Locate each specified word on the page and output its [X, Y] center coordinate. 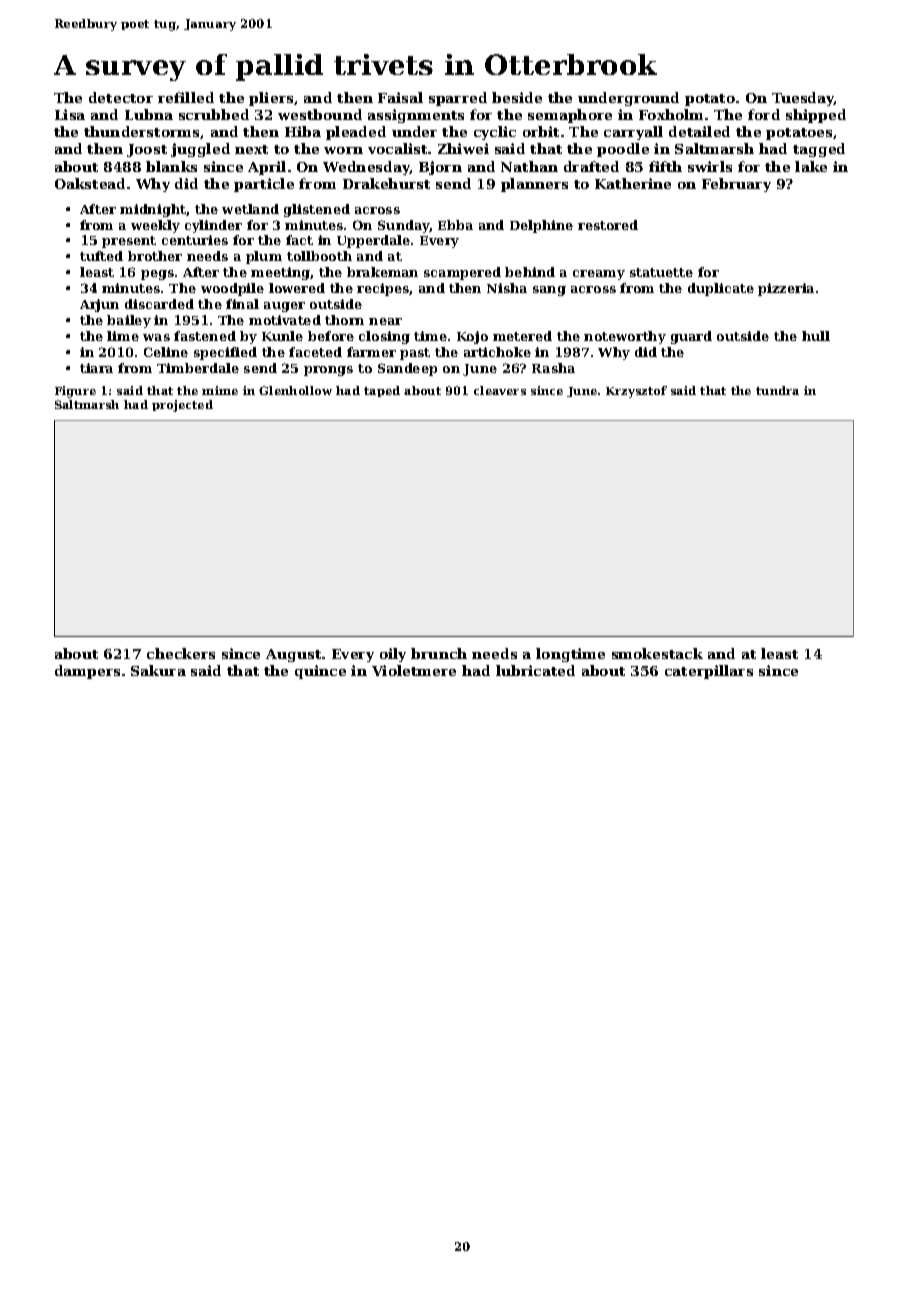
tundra [777, 390]
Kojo [472, 337]
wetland [250, 209]
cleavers [500, 390]
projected [182, 406]
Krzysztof [636, 392]
